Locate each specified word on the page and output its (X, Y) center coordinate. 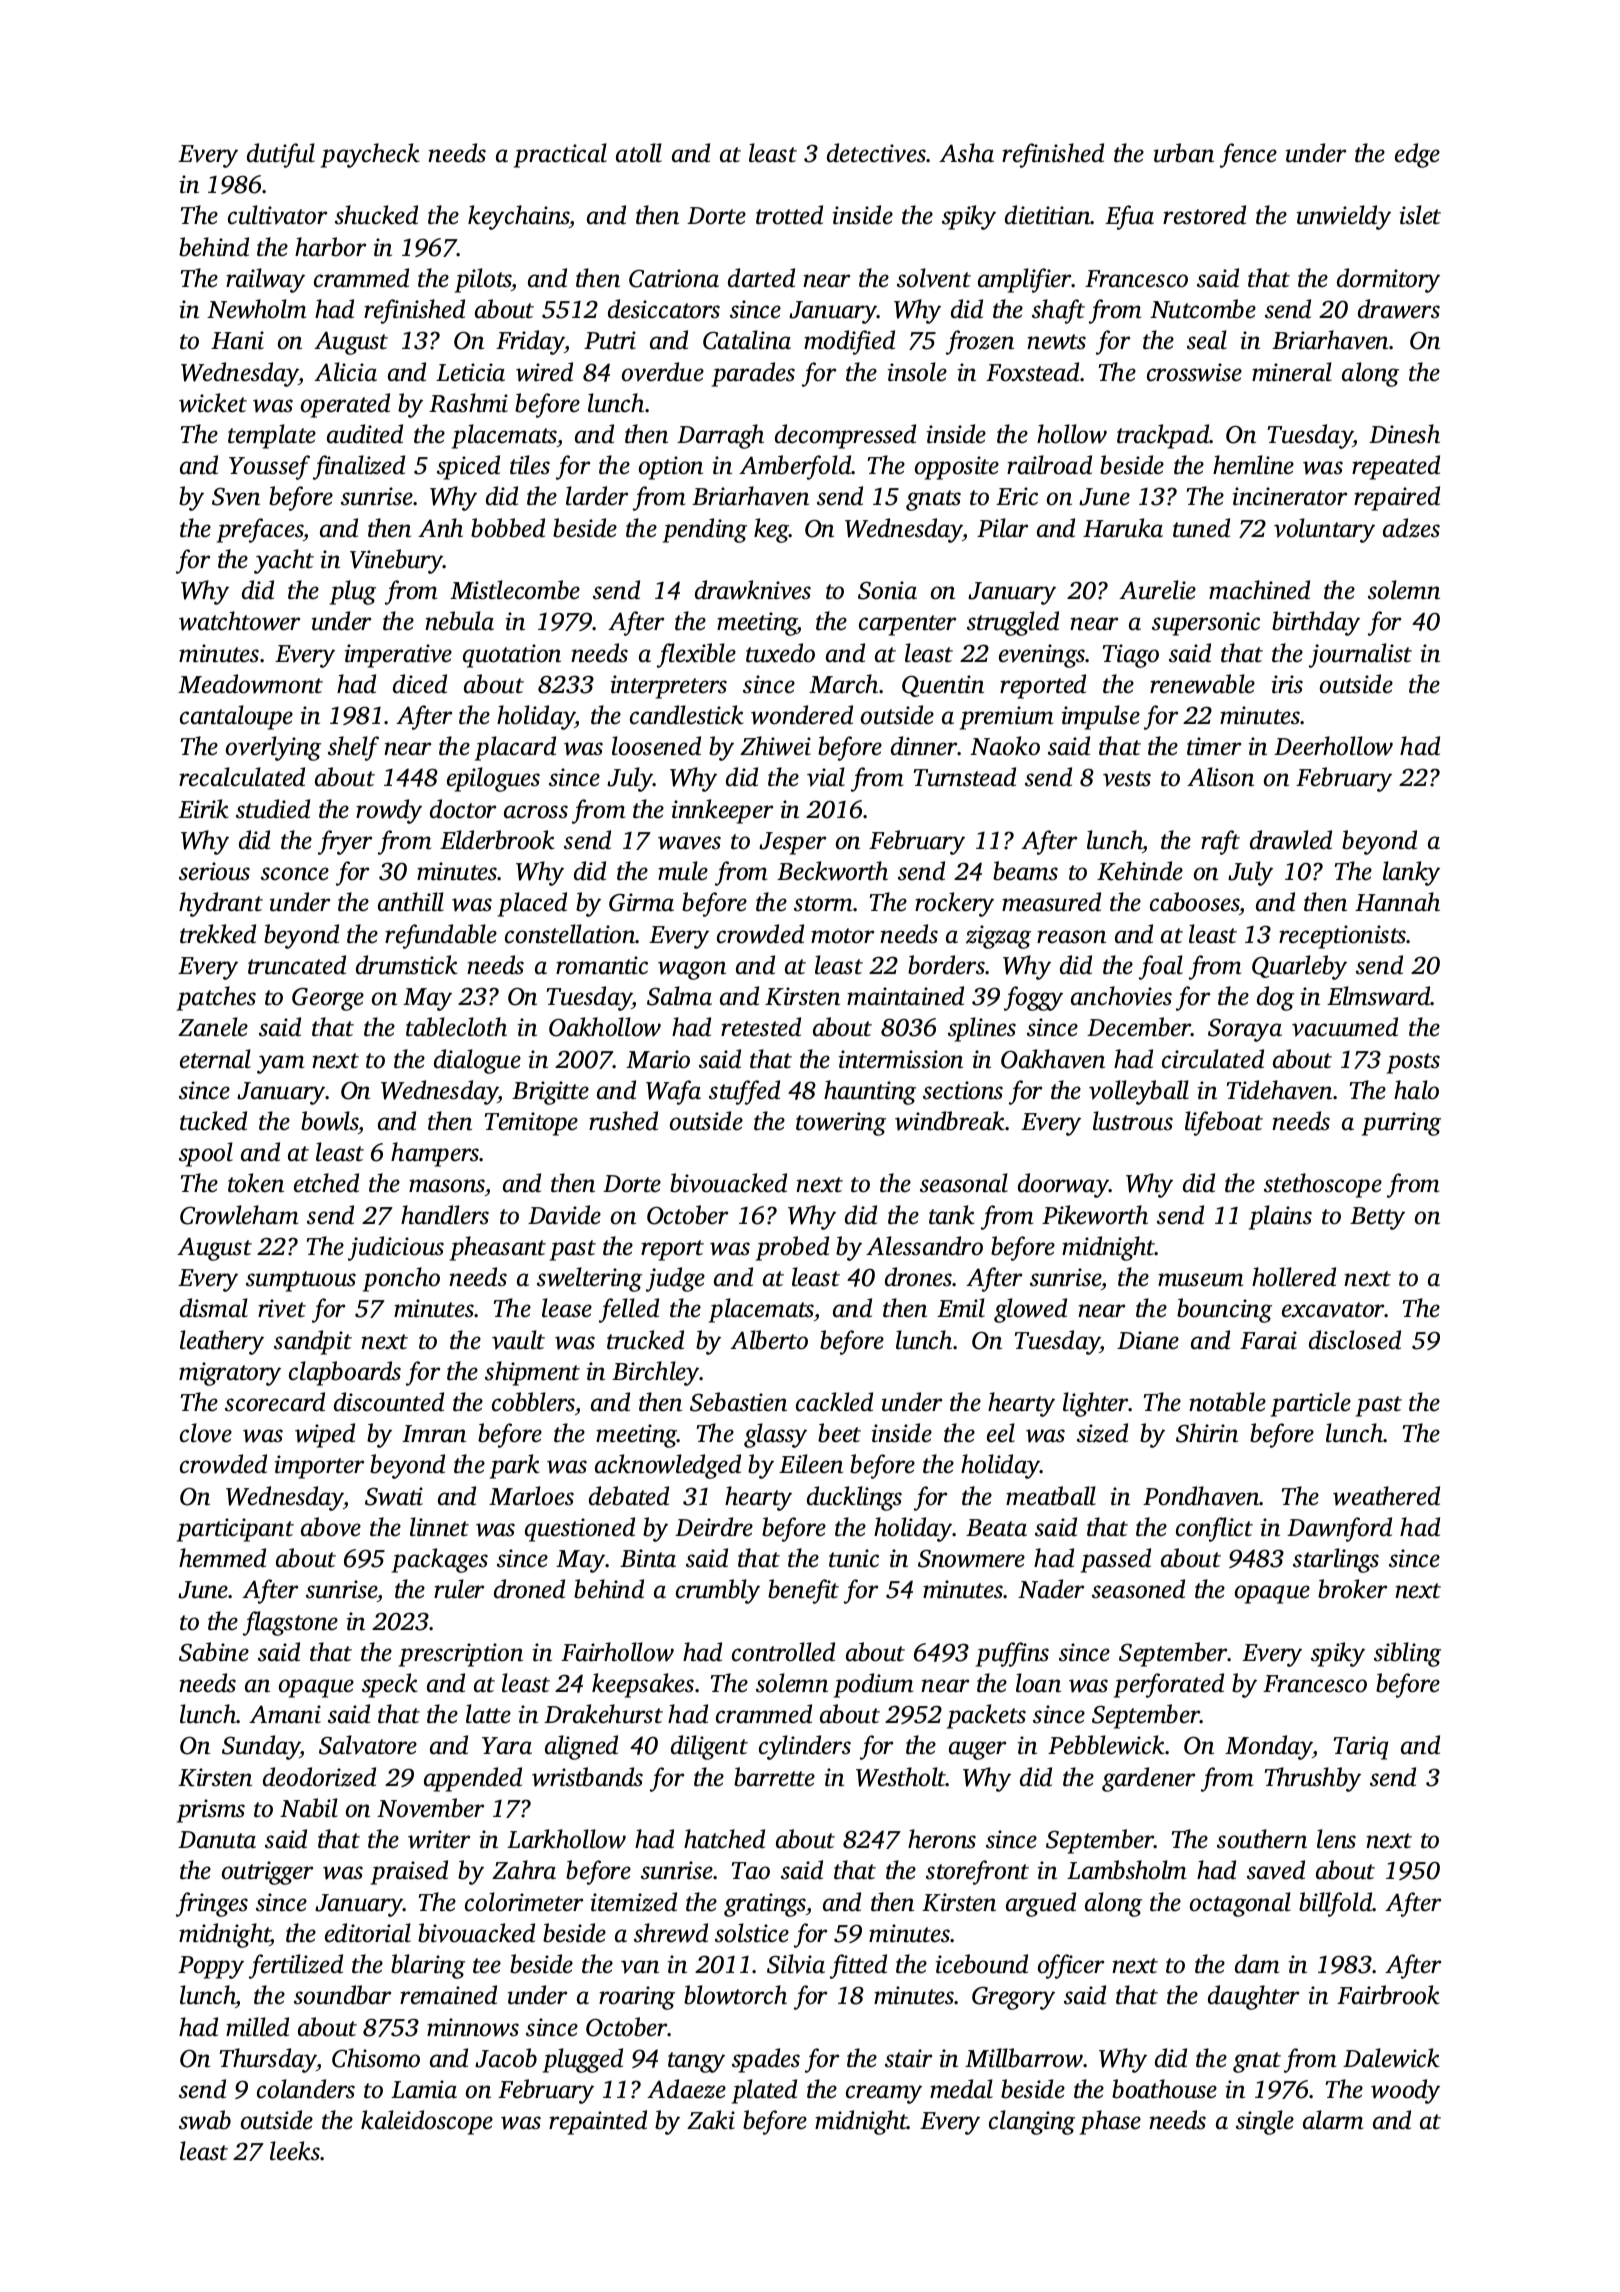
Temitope (531, 1124)
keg (772, 530)
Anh (440, 528)
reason (1071, 937)
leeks (295, 2151)
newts (1056, 342)
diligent (709, 1747)
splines (982, 1029)
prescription (461, 1655)
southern (1262, 1839)
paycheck (370, 155)
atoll (639, 153)
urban (1184, 153)
